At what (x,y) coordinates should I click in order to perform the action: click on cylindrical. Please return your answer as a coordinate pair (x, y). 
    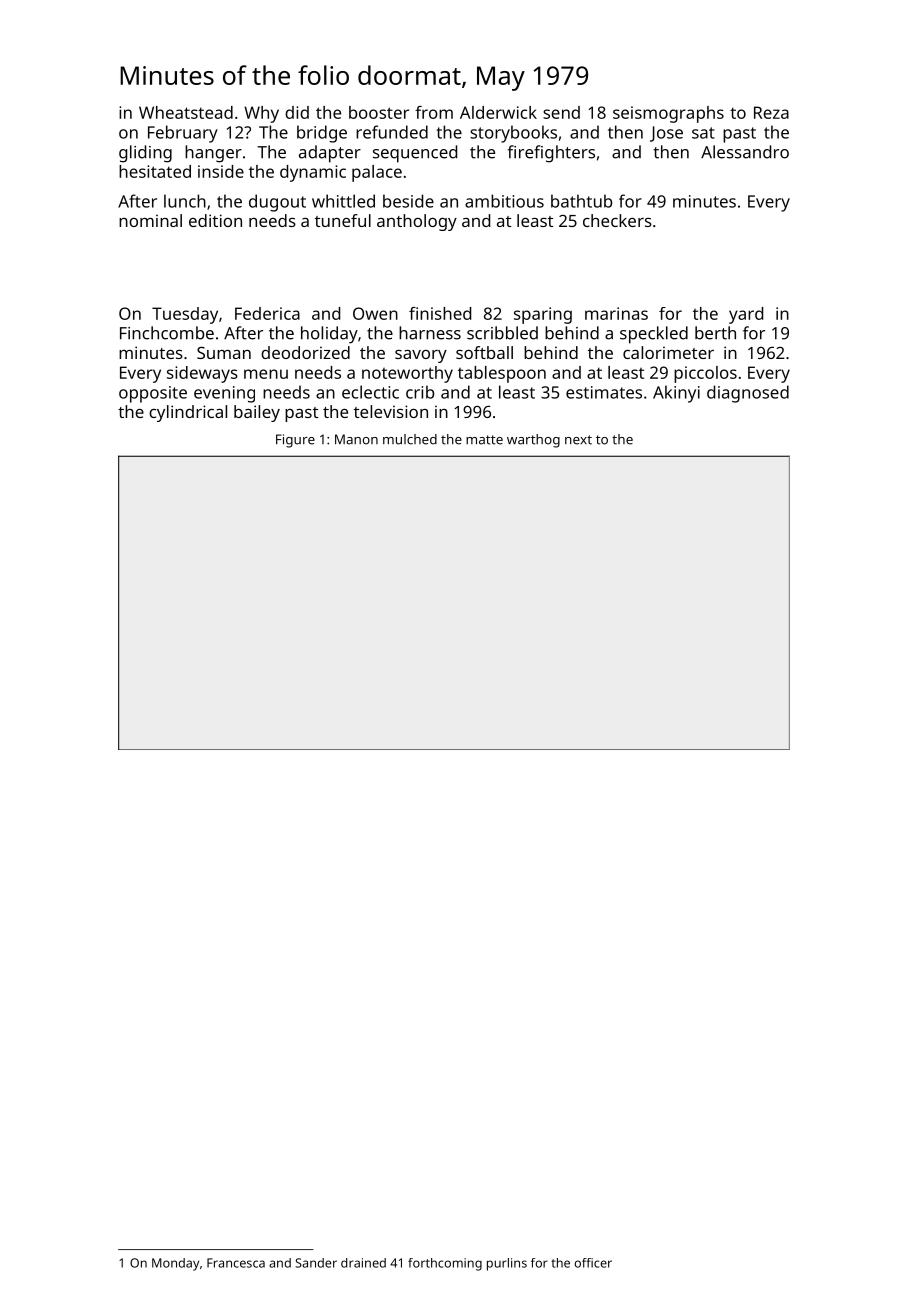
    Looking at the image, I should click on (188, 413).
